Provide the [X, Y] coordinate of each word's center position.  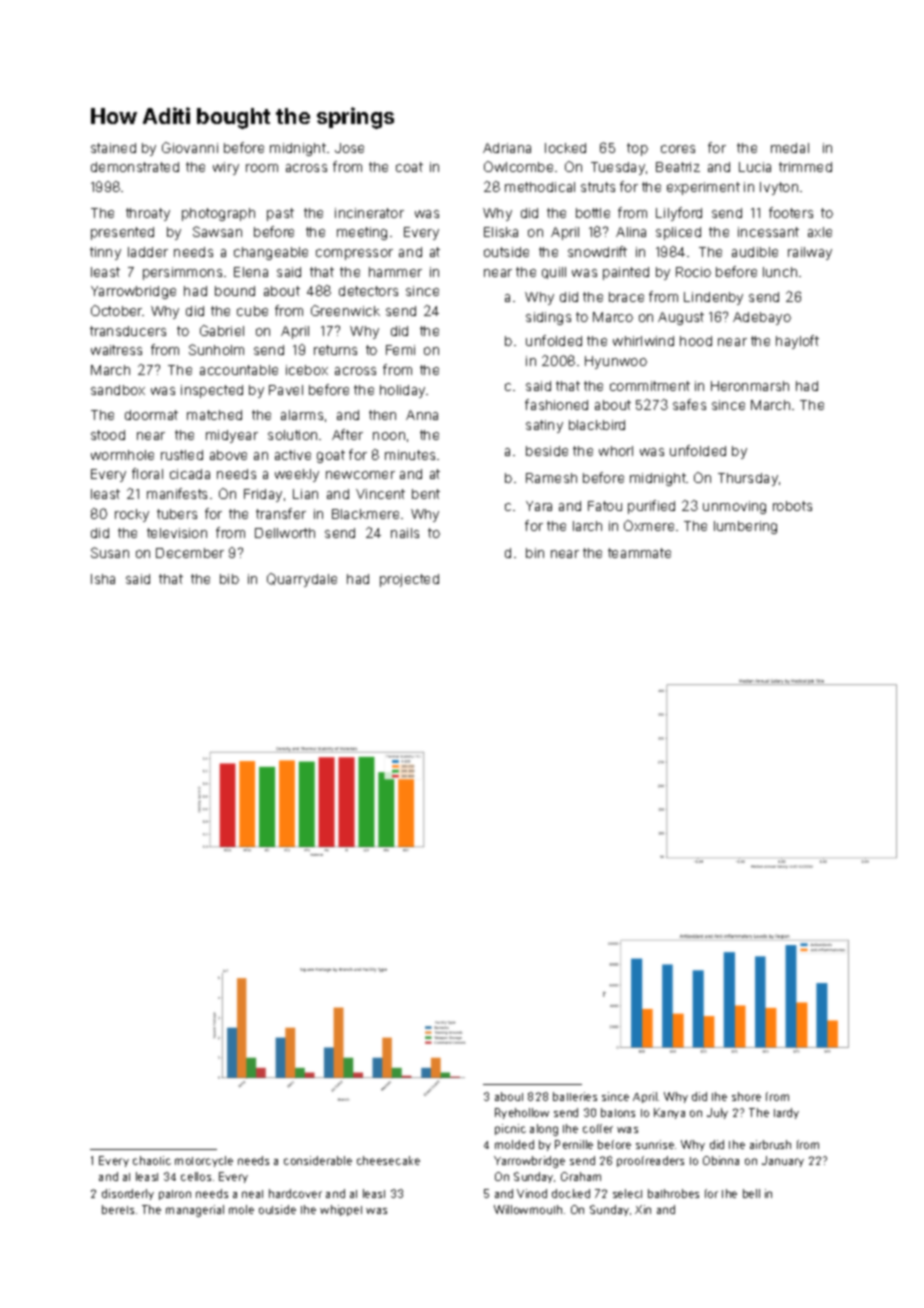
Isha [103, 579]
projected [409, 580]
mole [241, 1209]
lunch [780, 272]
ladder [148, 252]
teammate [639, 553]
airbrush [770, 1144]
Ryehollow [522, 1113]
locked [565, 148]
